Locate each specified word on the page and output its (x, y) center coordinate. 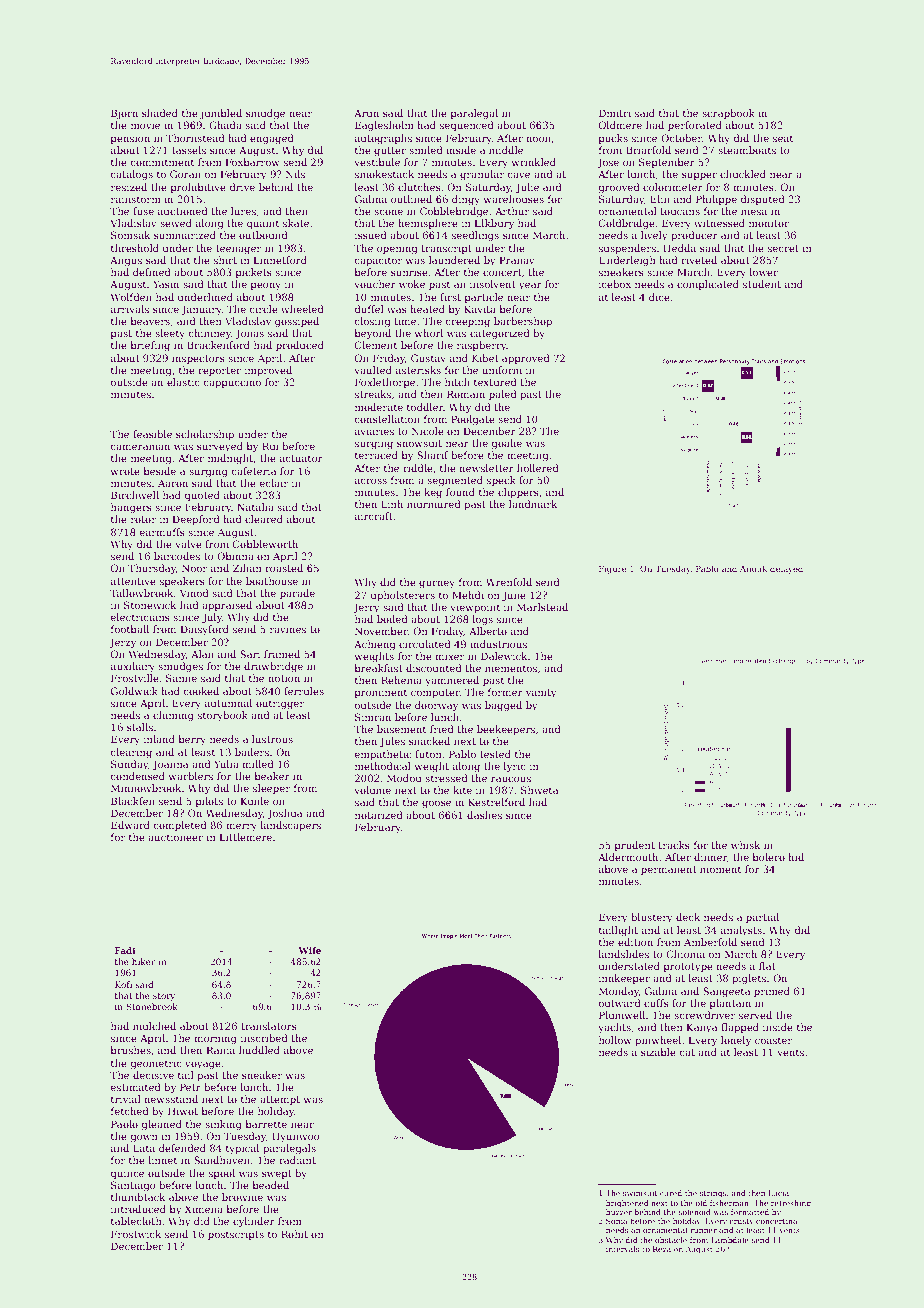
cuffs (656, 1003)
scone (388, 212)
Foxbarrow (253, 162)
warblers (191, 776)
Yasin (166, 284)
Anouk (754, 568)
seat (783, 138)
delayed (786, 569)
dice (659, 297)
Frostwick (136, 1234)
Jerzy (122, 643)
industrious (498, 644)
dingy (466, 200)
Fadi (125, 950)
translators (269, 1026)
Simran (373, 717)
